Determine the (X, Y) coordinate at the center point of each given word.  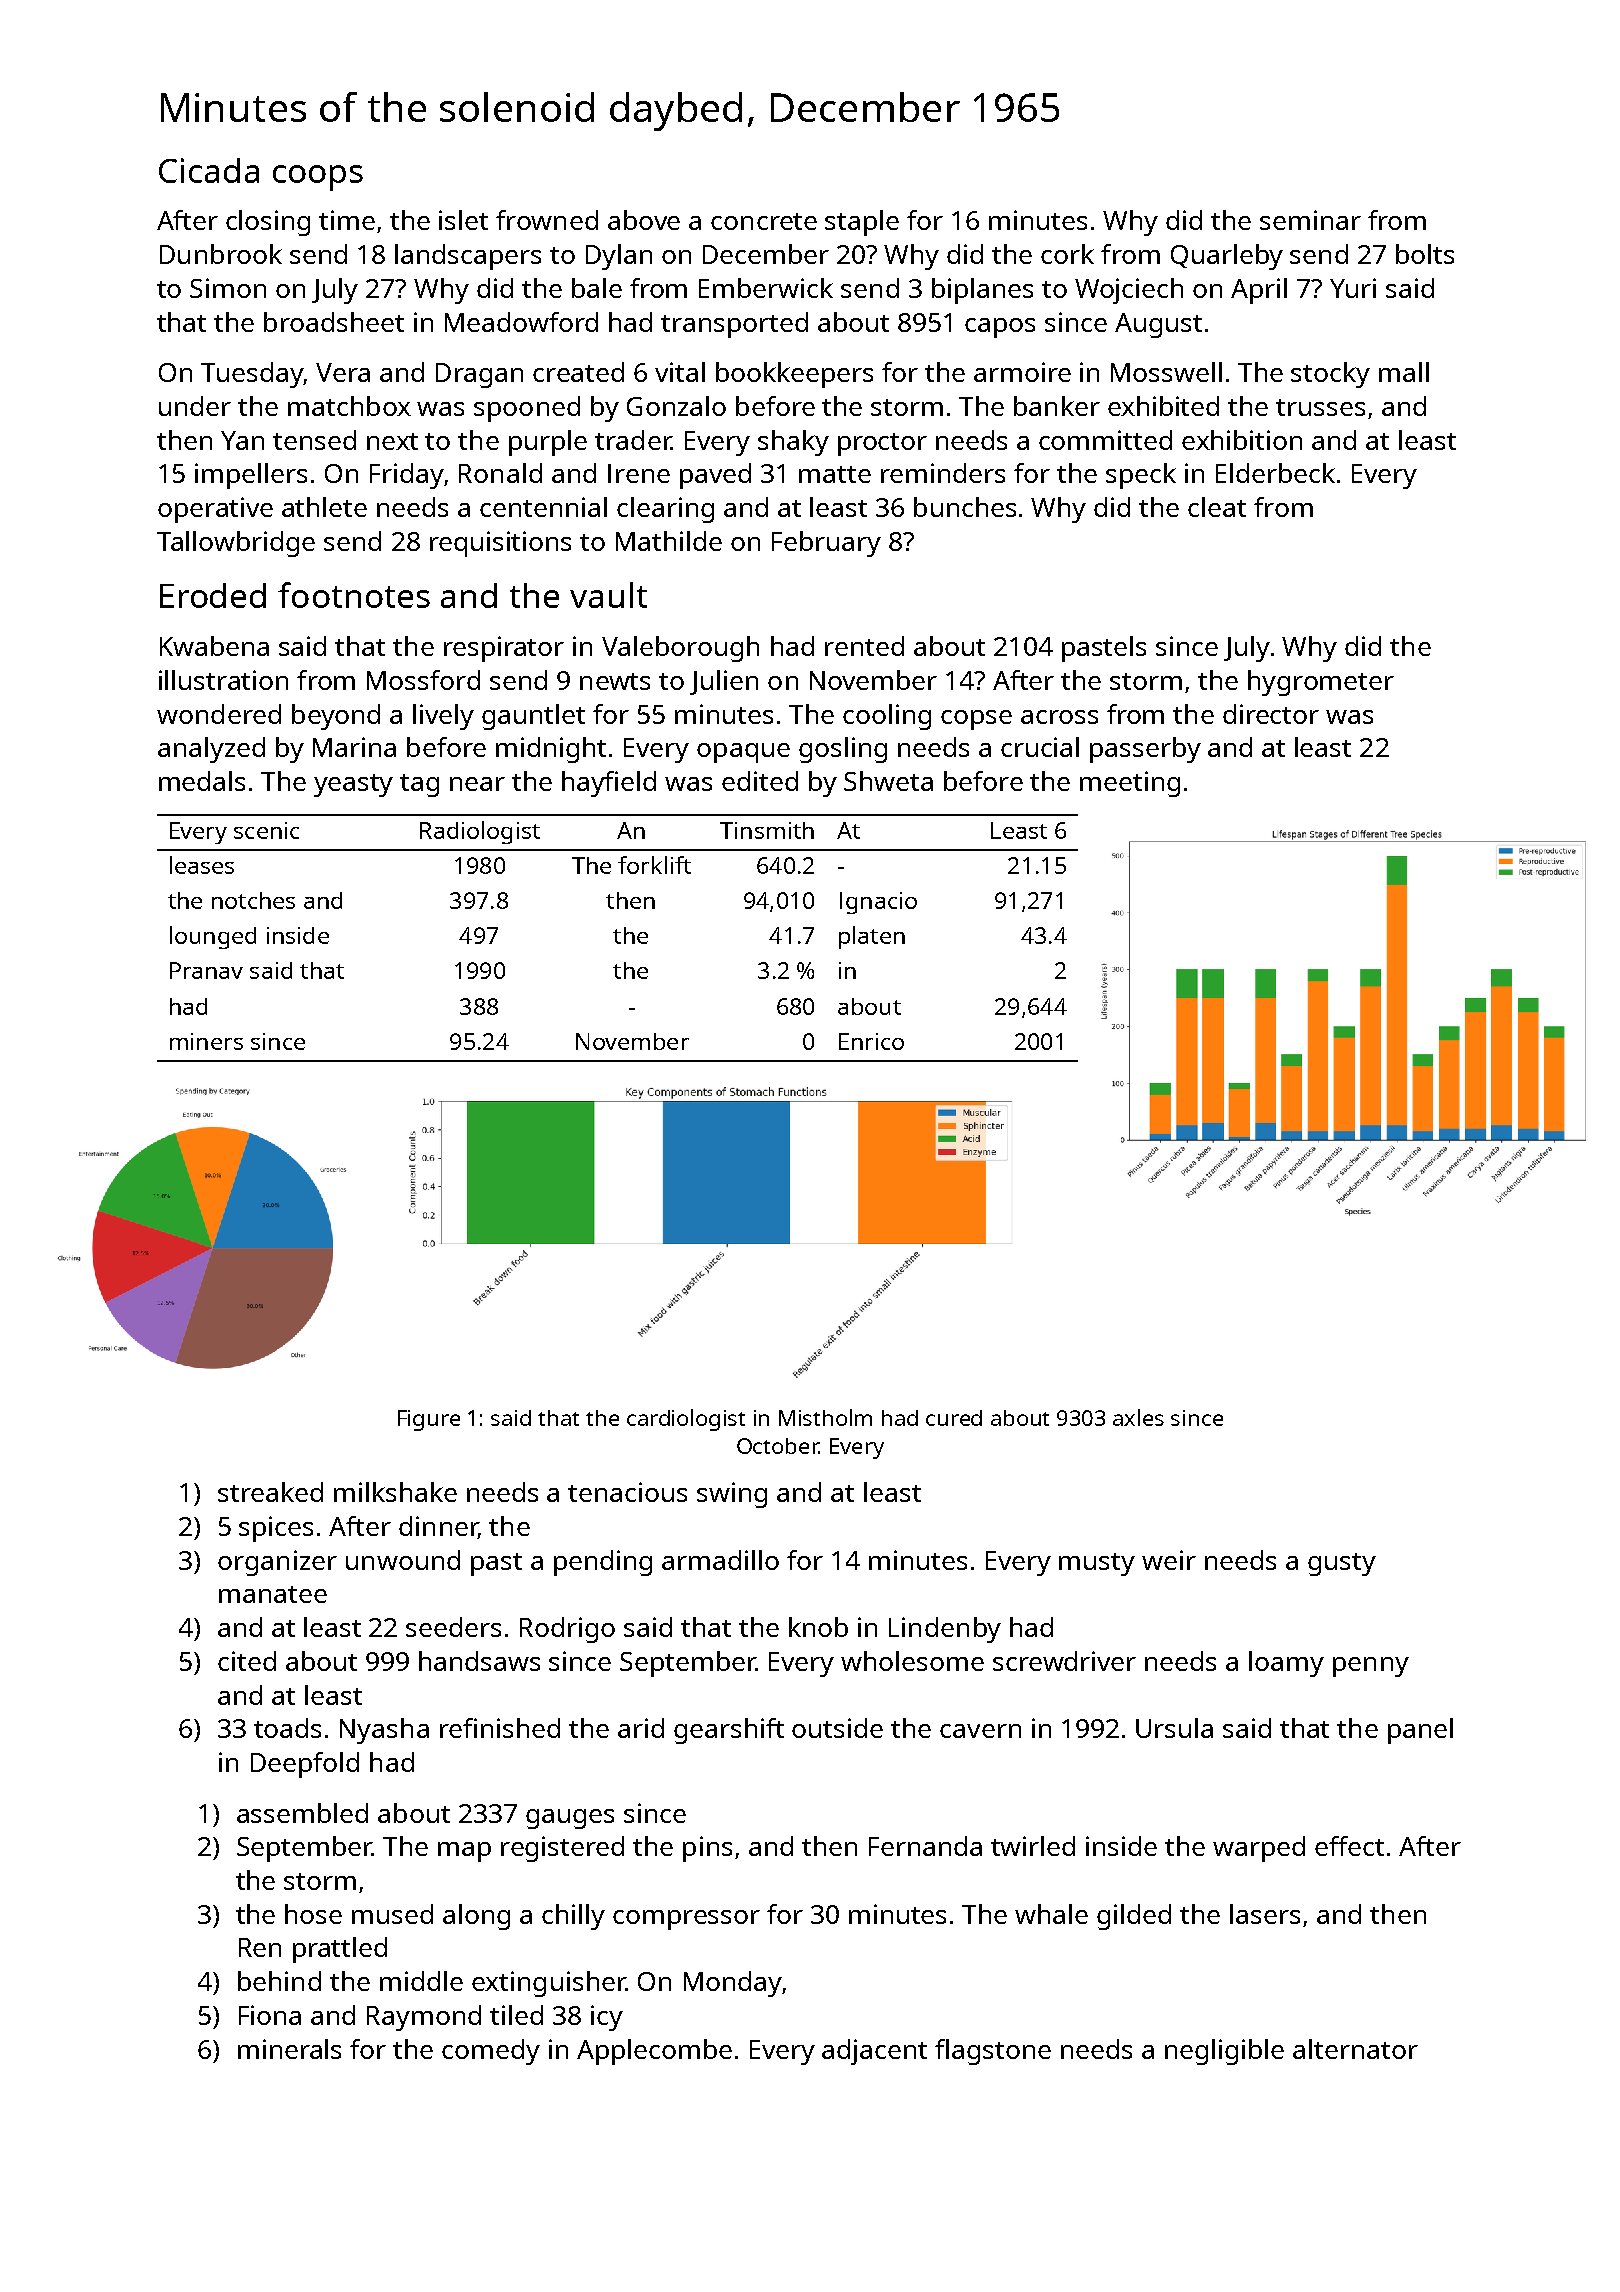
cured (954, 1418)
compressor (686, 1920)
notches (253, 900)
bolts (1425, 254)
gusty (1342, 1564)
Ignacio (878, 903)
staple (862, 223)
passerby (1145, 750)
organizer (277, 1563)
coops (318, 178)
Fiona (270, 2015)
